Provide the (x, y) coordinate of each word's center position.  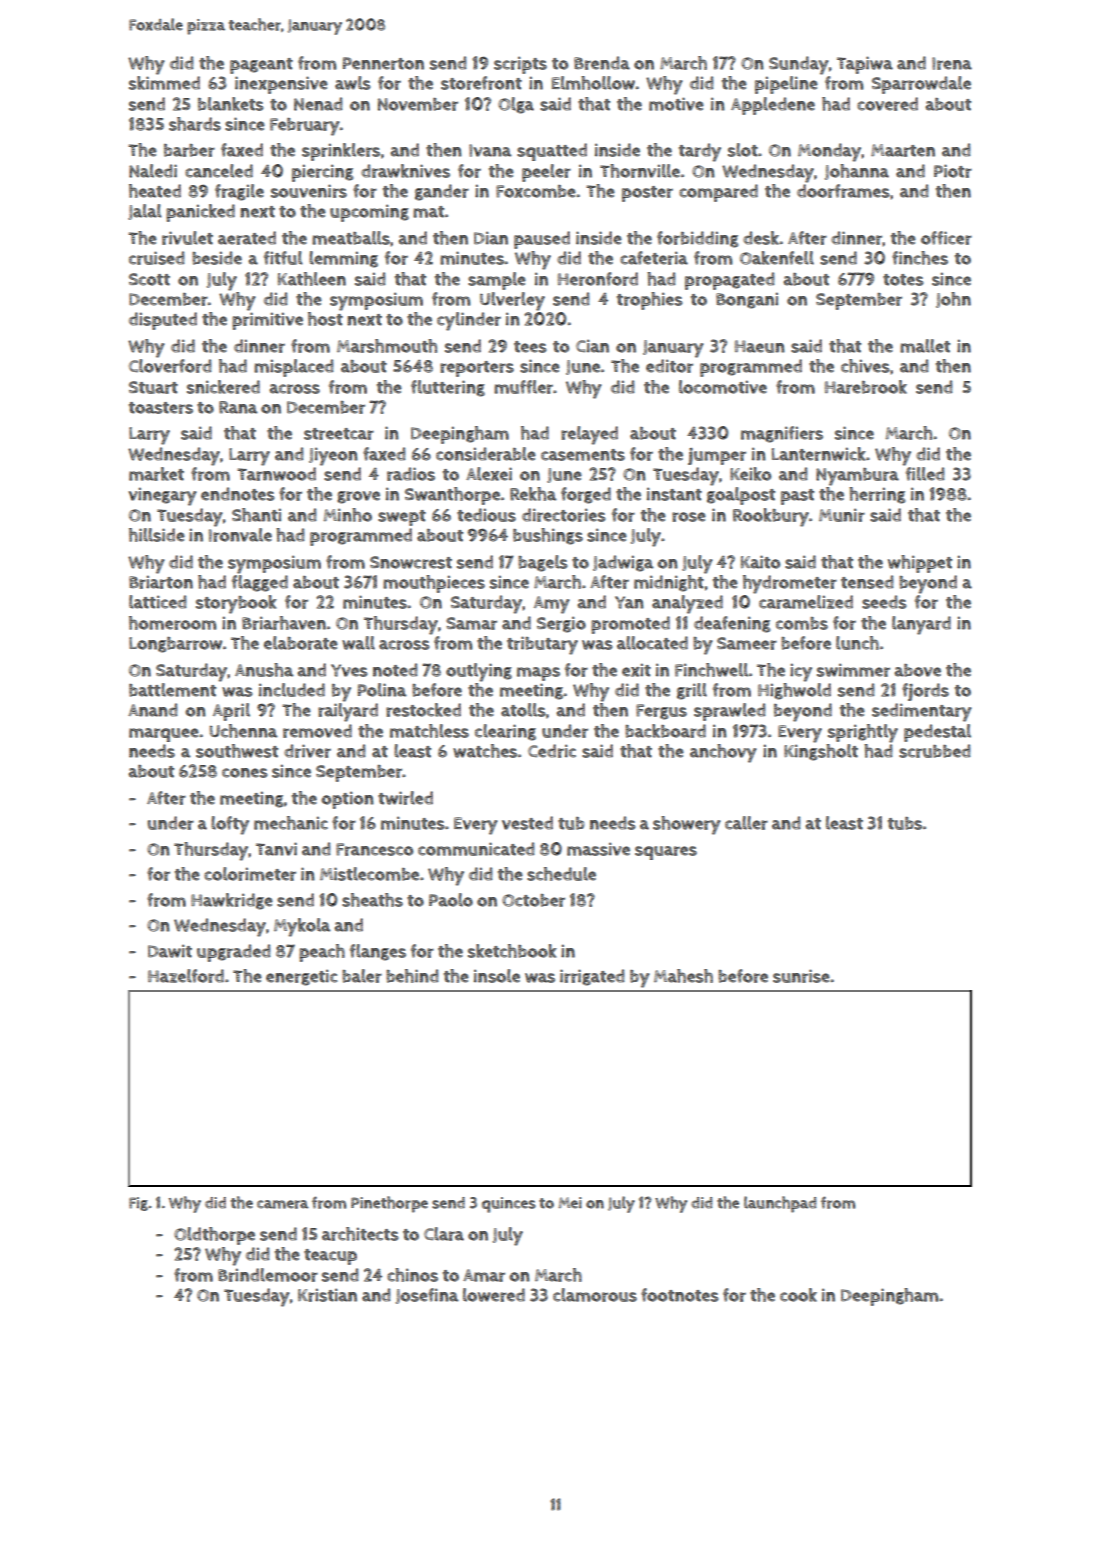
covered (887, 104)
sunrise (801, 976)
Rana (238, 407)
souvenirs (309, 191)
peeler (546, 173)
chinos (412, 1275)
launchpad (780, 1204)
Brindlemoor (268, 1275)
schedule (561, 874)
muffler (523, 387)
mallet (925, 346)
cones (245, 773)
